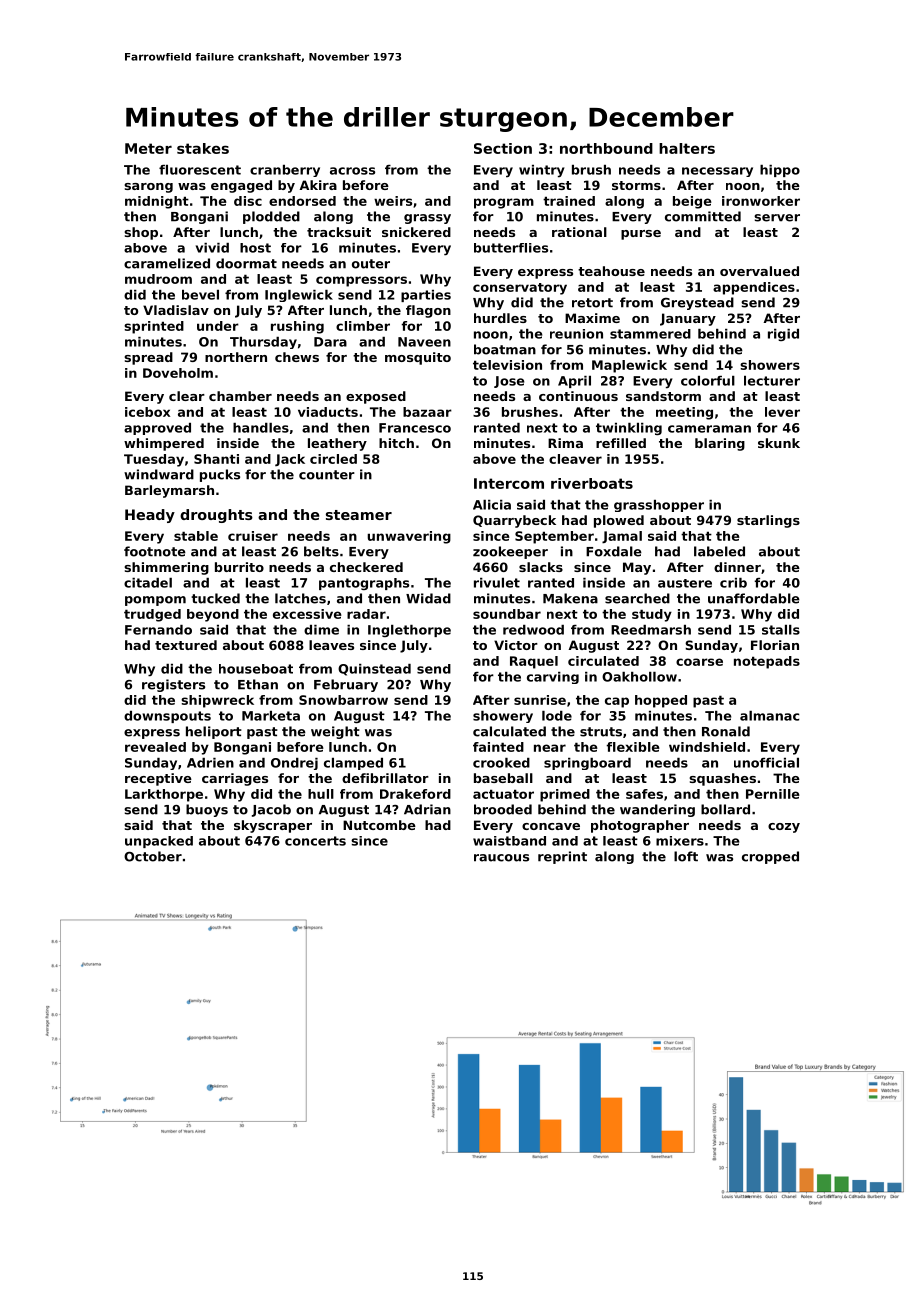  What do you see at coordinates (501, 858) in the image?
I see `raucous` at bounding box center [501, 858].
